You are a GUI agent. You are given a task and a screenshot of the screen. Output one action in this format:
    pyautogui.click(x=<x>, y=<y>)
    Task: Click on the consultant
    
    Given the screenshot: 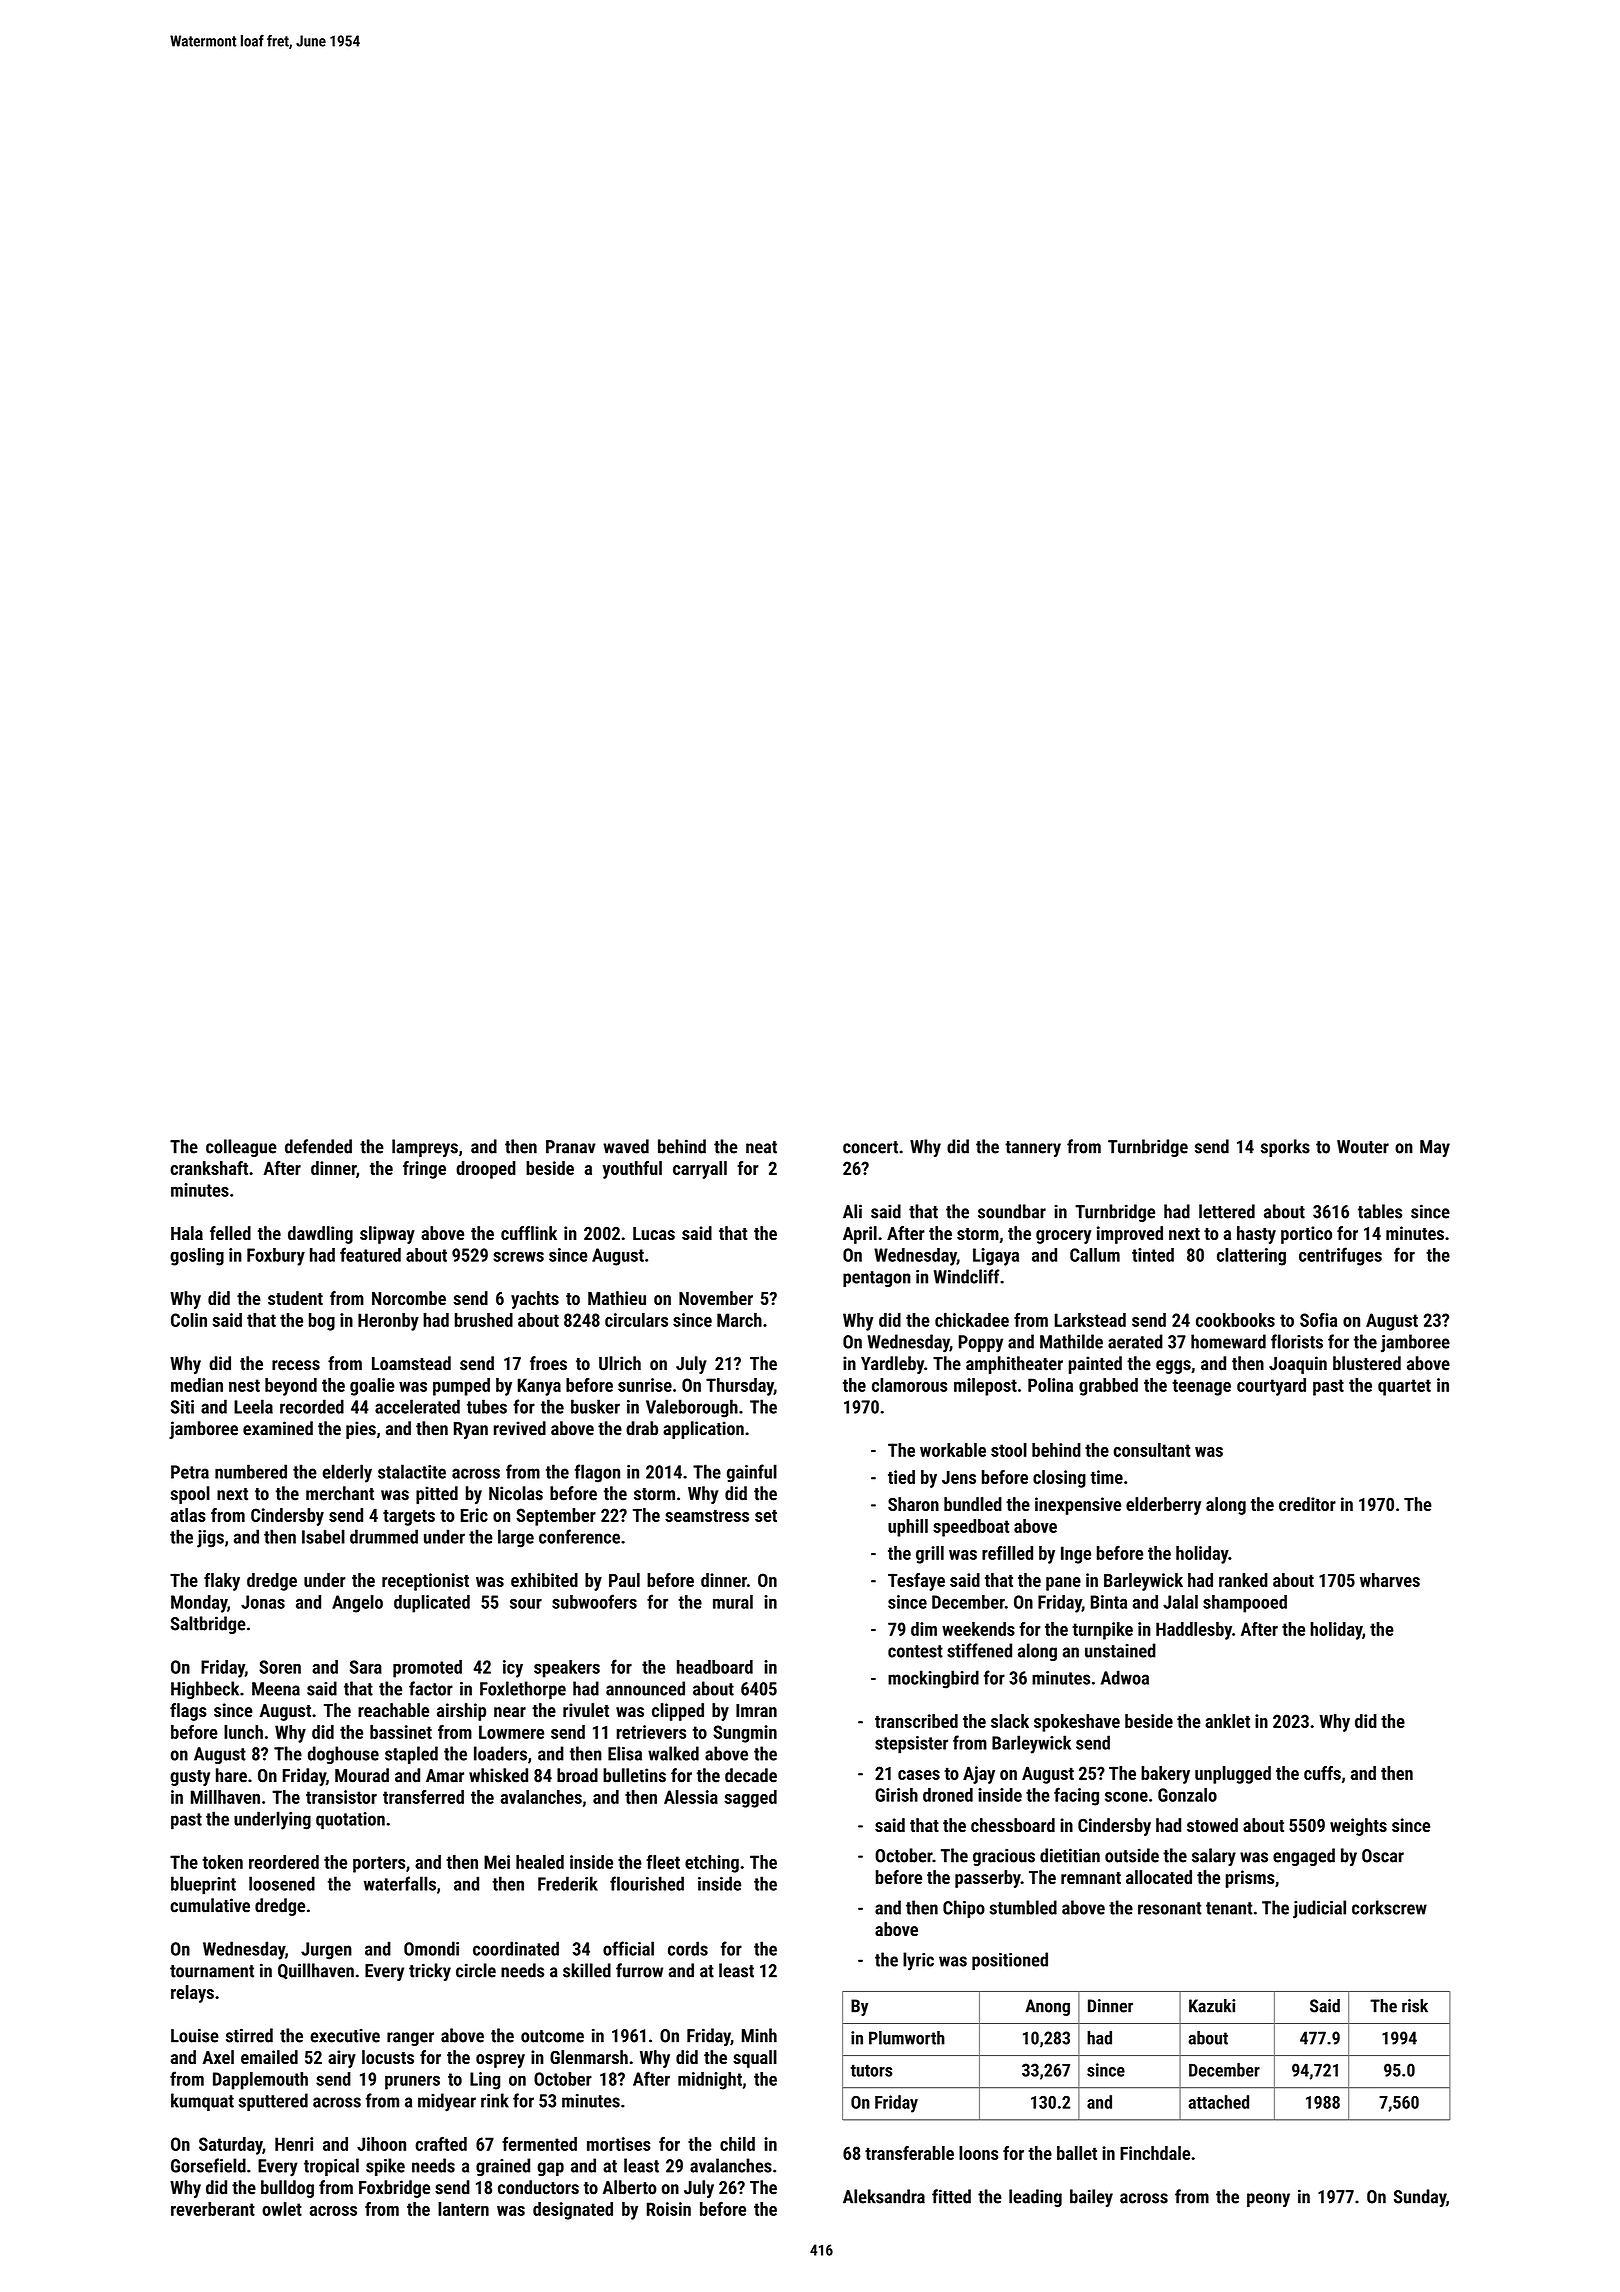 What is the action you would take?
    pyautogui.click(x=1152, y=1450)
